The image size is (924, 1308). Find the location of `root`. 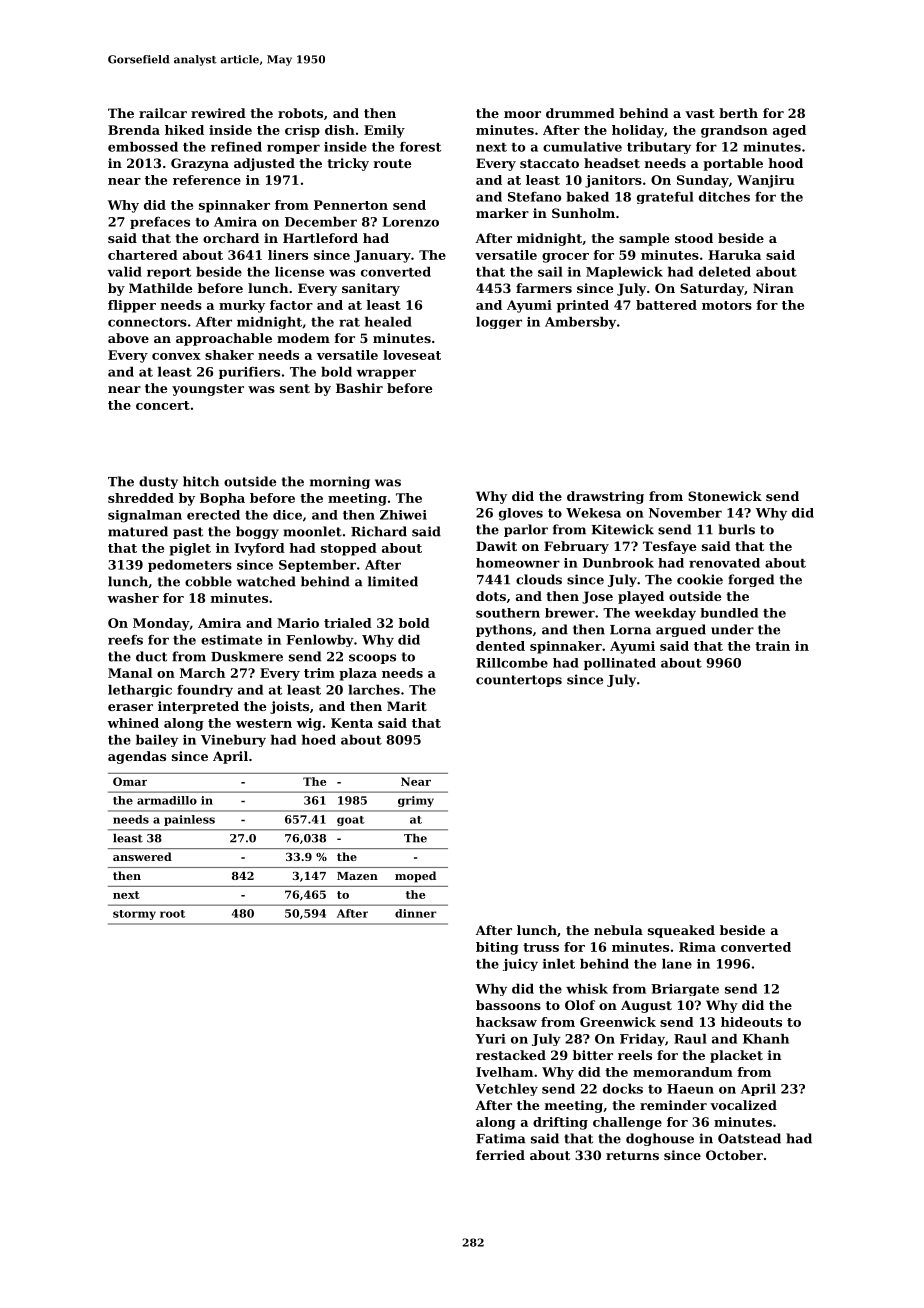

root is located at coordinates (172, 914).
